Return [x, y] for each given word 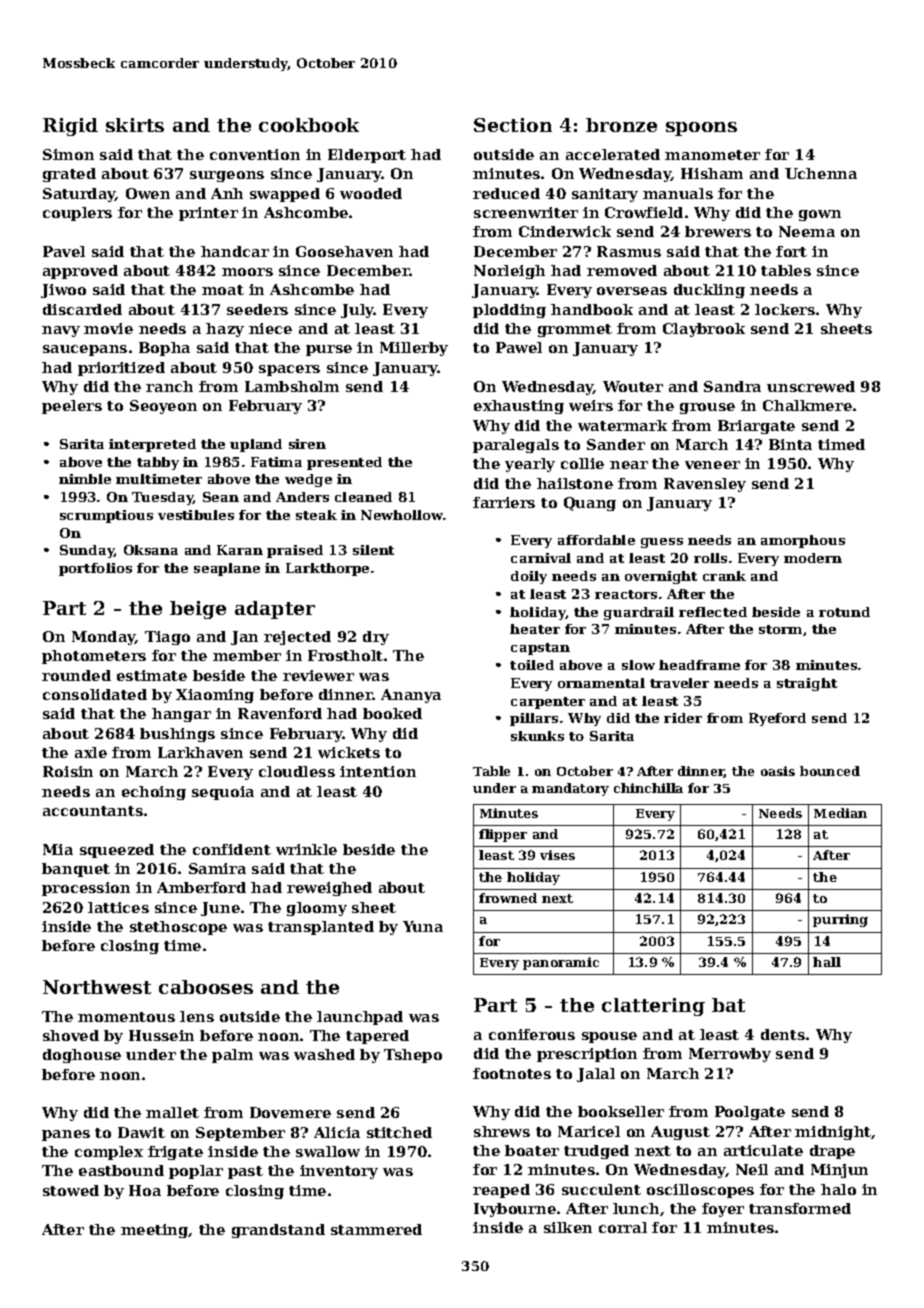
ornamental [601, 683]
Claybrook [704, 330]
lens [197, 1016]
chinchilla [648, 788]
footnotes [512, 1073]
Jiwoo [63, 291]
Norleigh [509, 272]
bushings [177, 735]
